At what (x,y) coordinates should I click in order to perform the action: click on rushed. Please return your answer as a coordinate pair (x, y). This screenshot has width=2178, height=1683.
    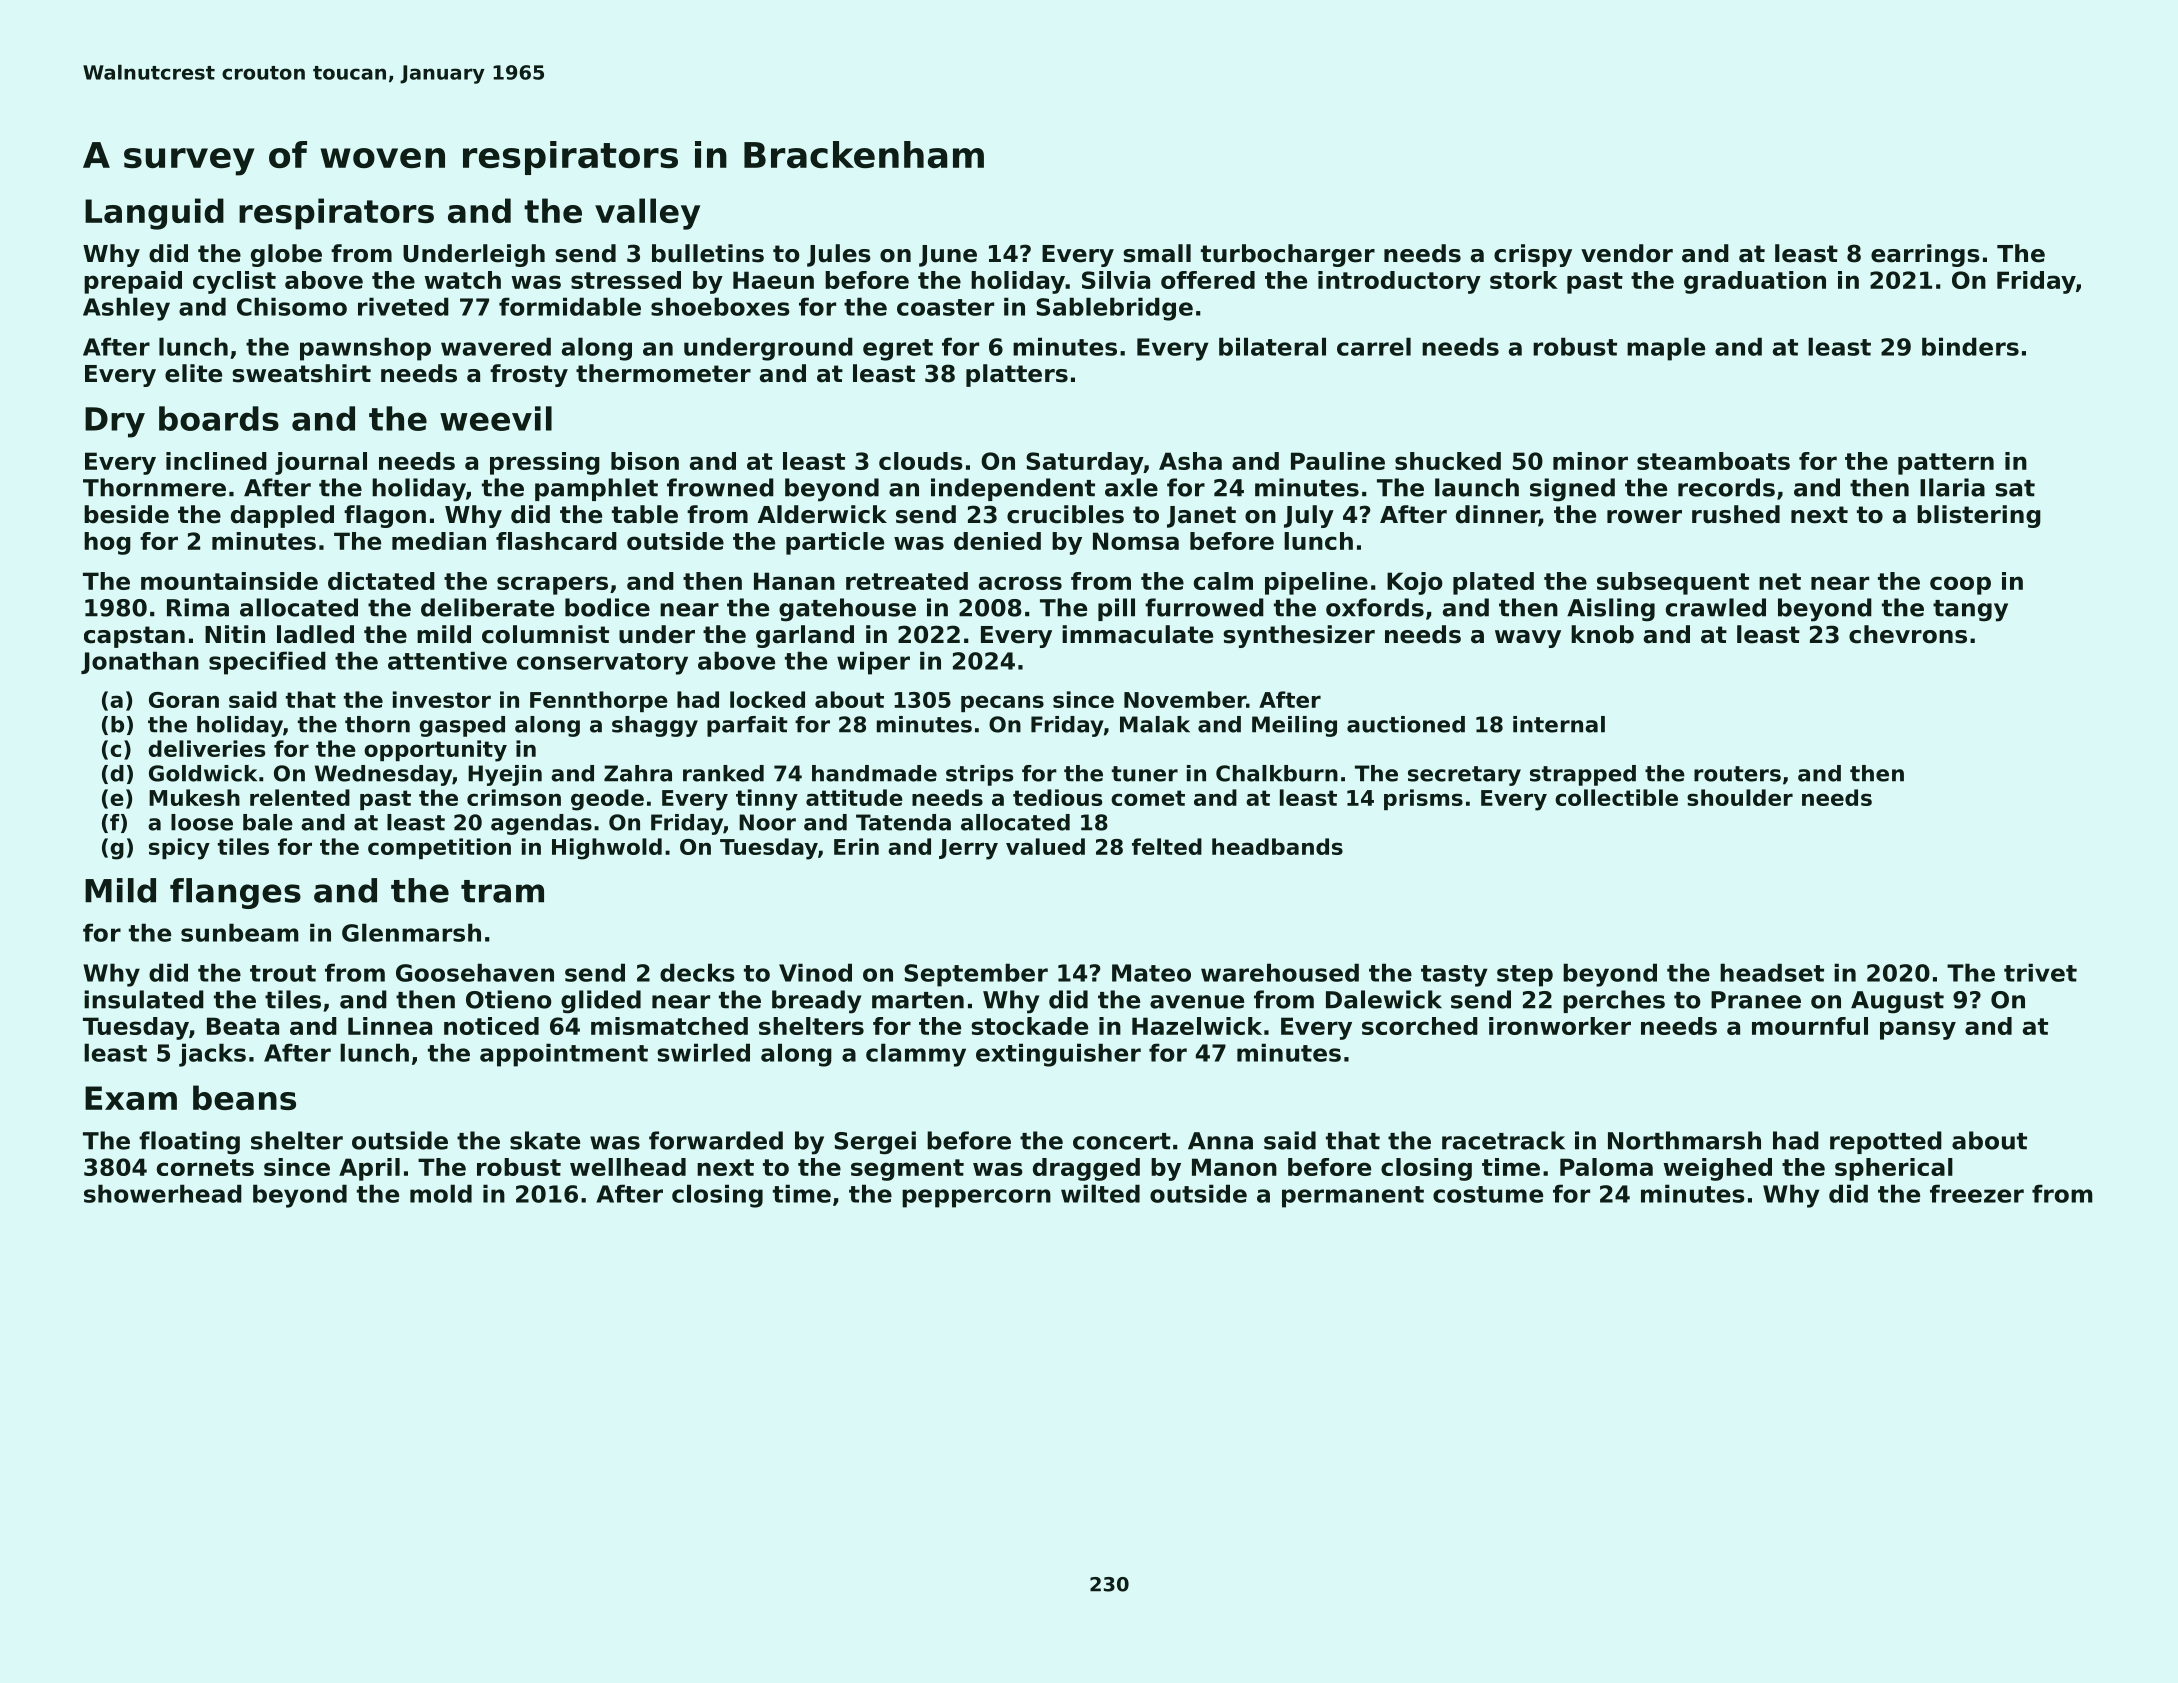
    Looking at the image, I should click on (1736, 514).
